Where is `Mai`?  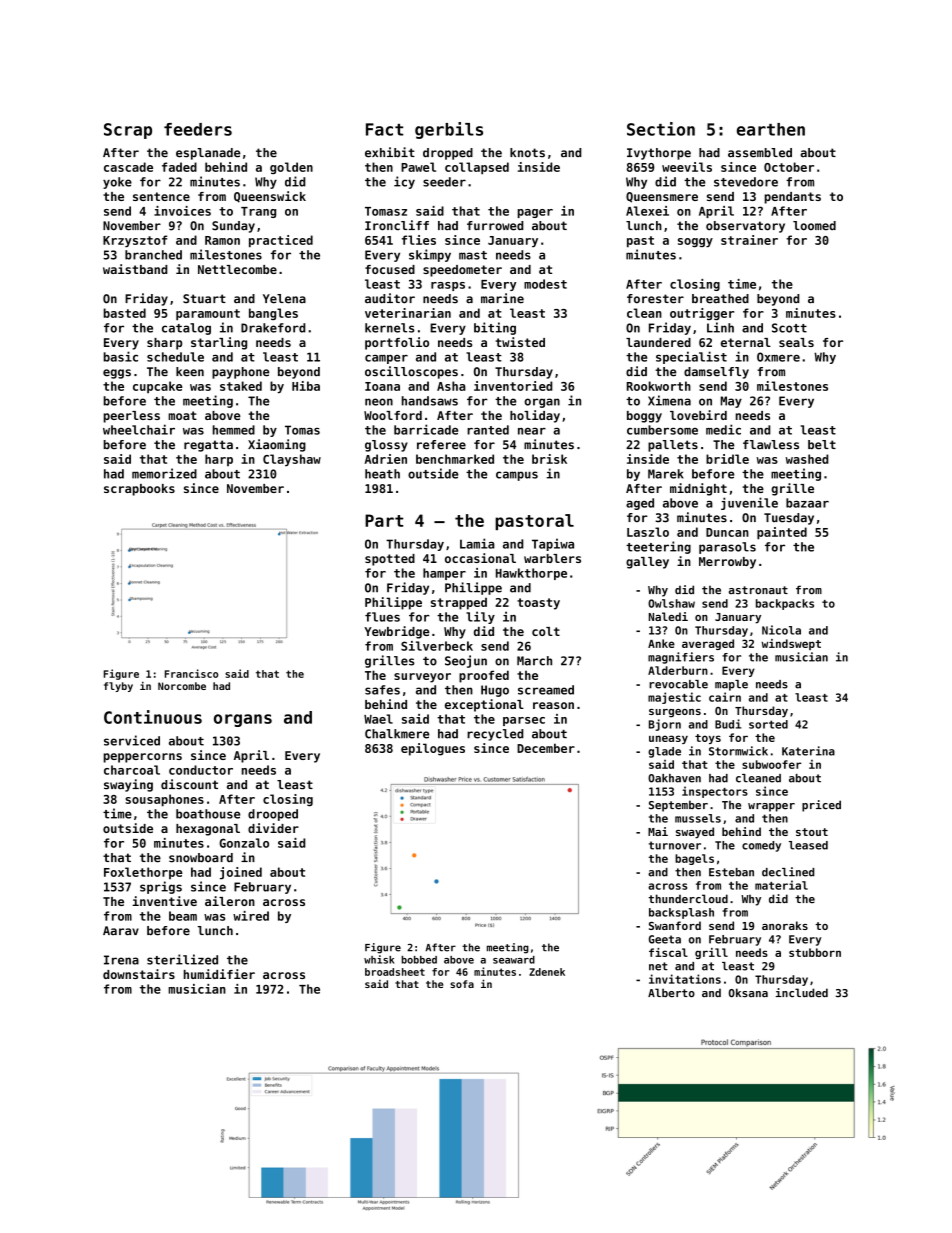 Mai is located at coordinates (658, 831).
